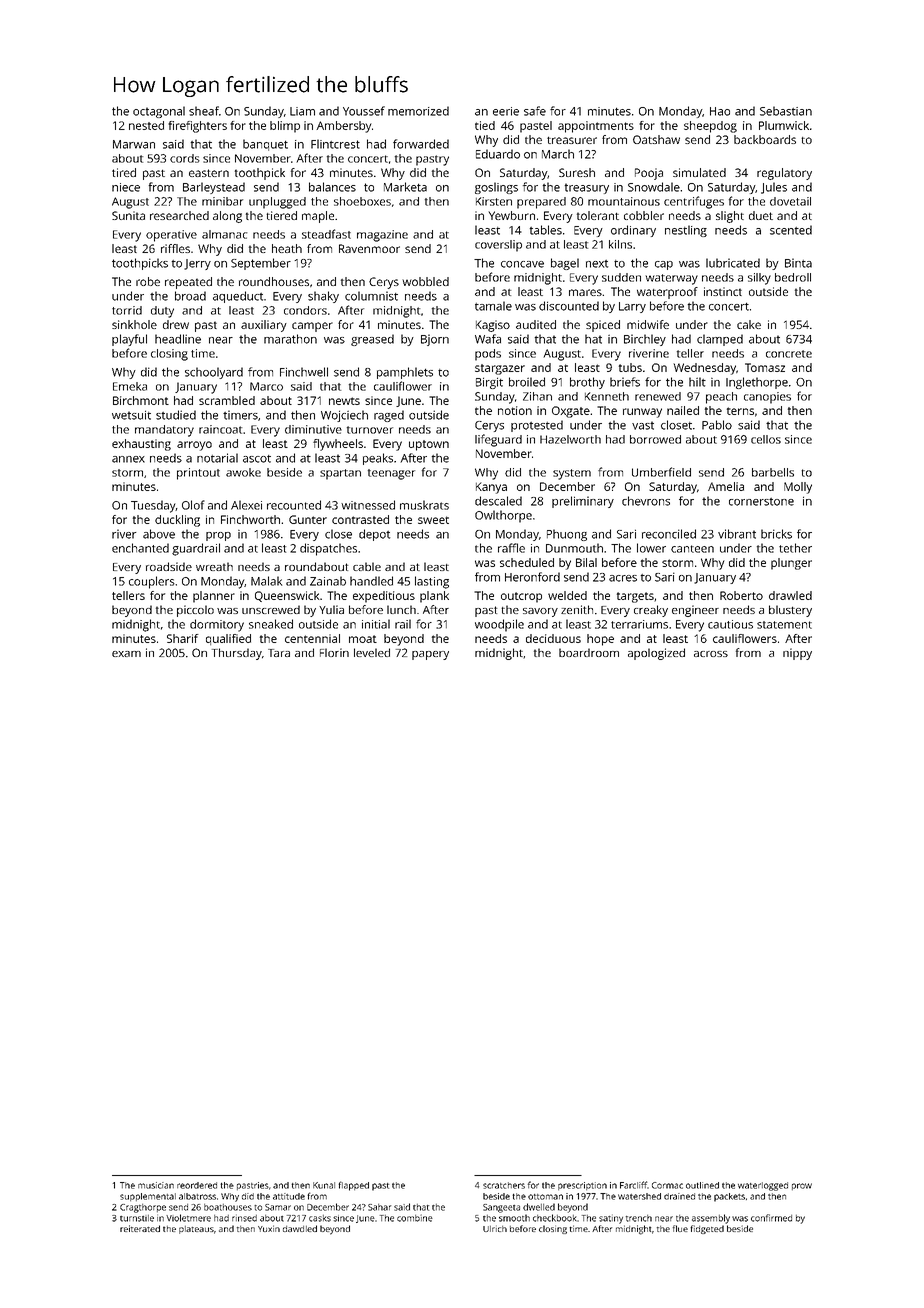 This screenshot has height=1308, width=924. Describe the element at coordinates (418, 111) in the screenshot. I see `memorized` at that location.
